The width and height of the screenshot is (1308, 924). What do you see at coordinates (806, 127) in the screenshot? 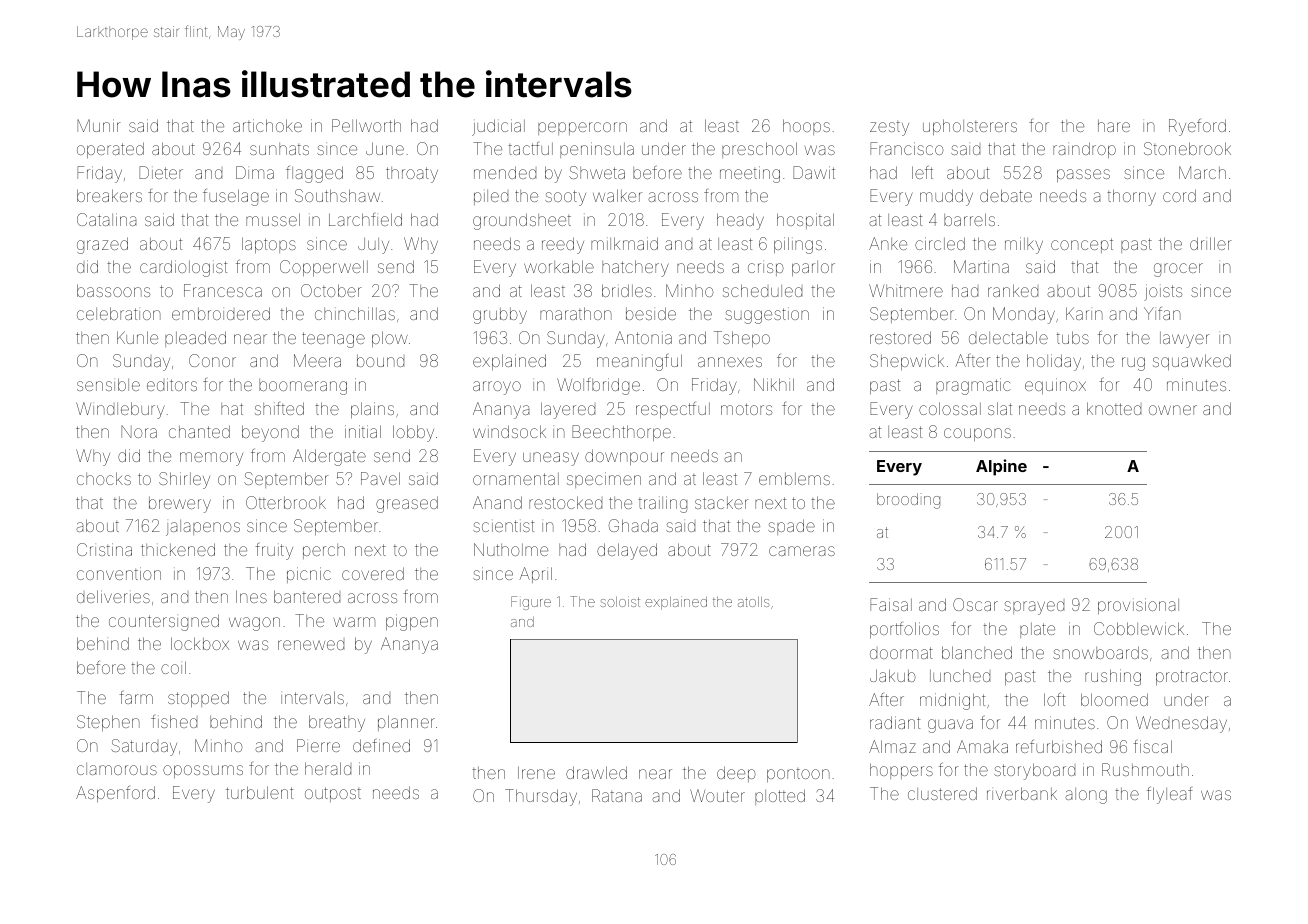
I see `hoops` at bounding box center [806, 127].
